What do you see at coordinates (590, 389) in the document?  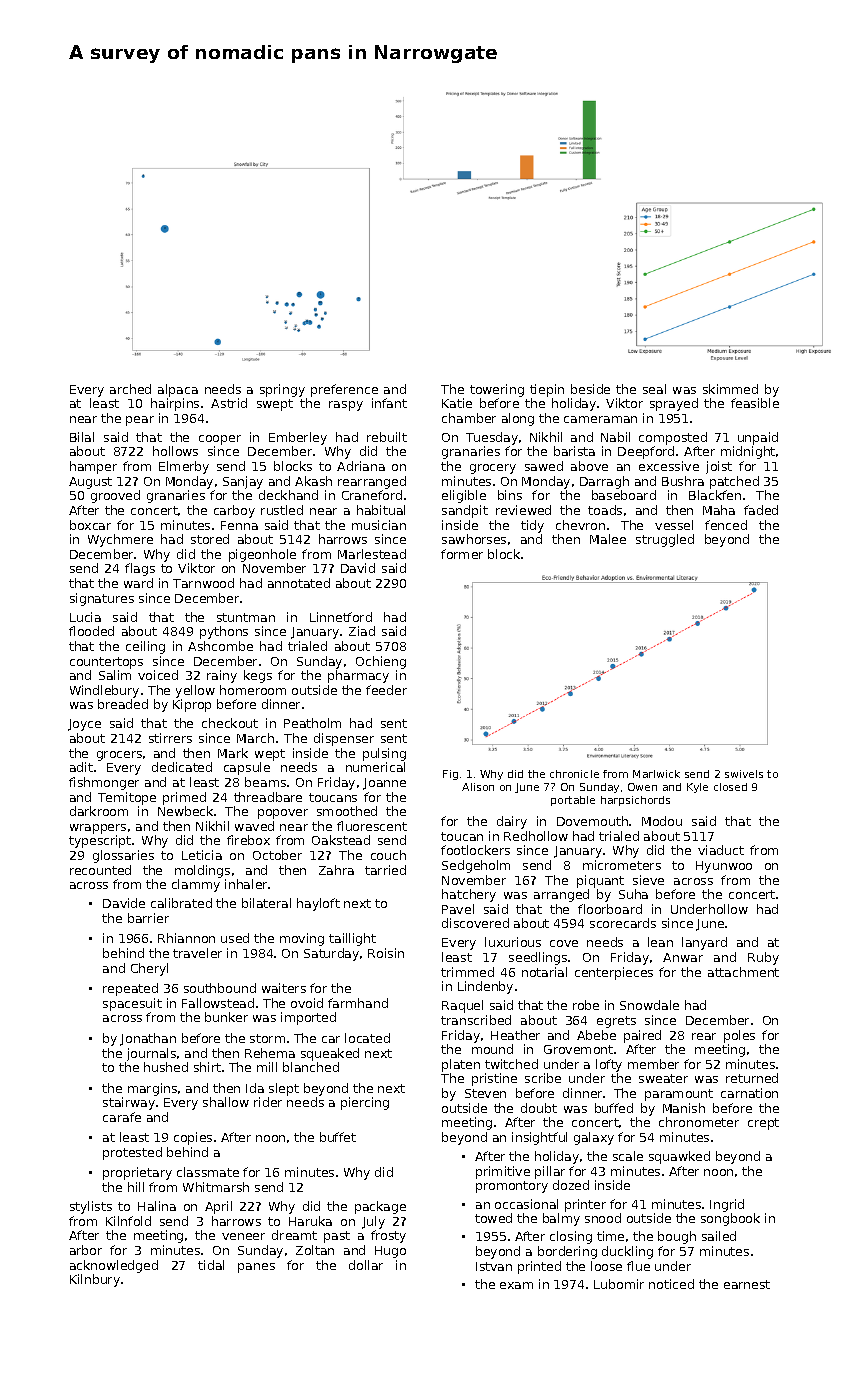 I see `beside` at bounding box center [590, 389].
